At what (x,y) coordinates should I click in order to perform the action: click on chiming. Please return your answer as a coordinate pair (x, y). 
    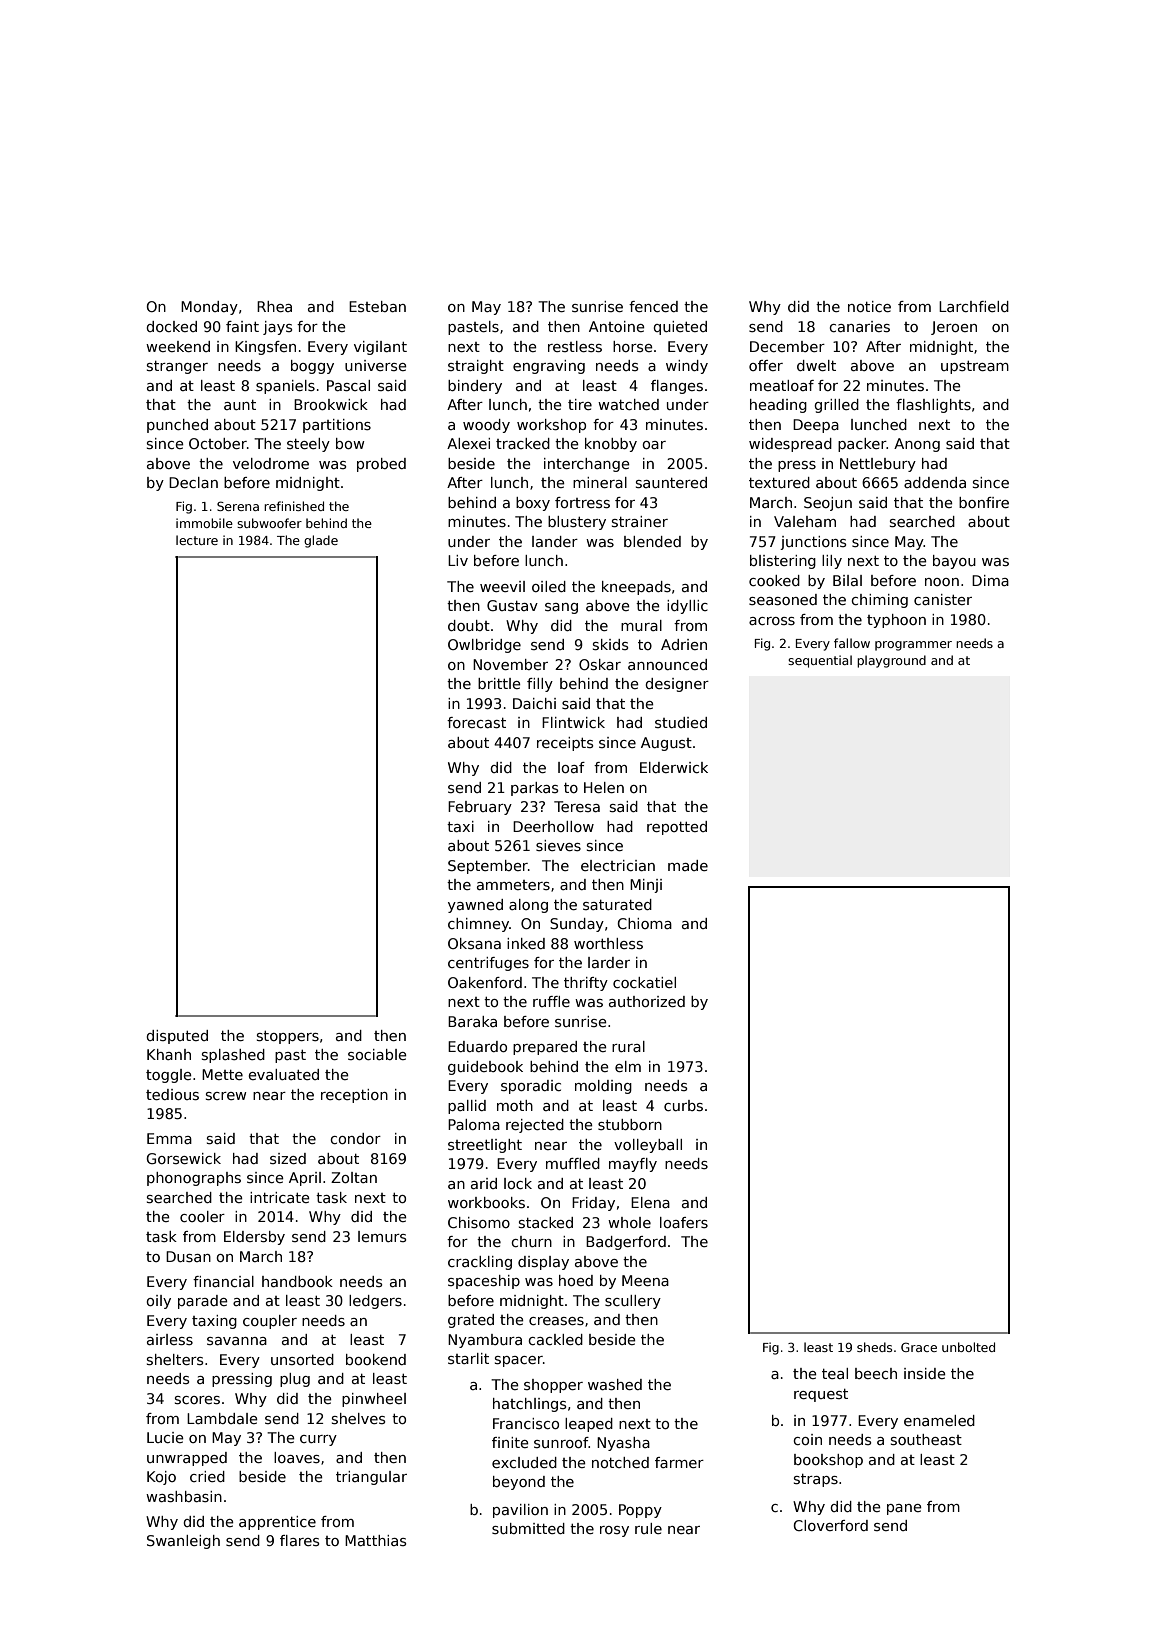
    Looking at the image, I should click on (879, 601).
